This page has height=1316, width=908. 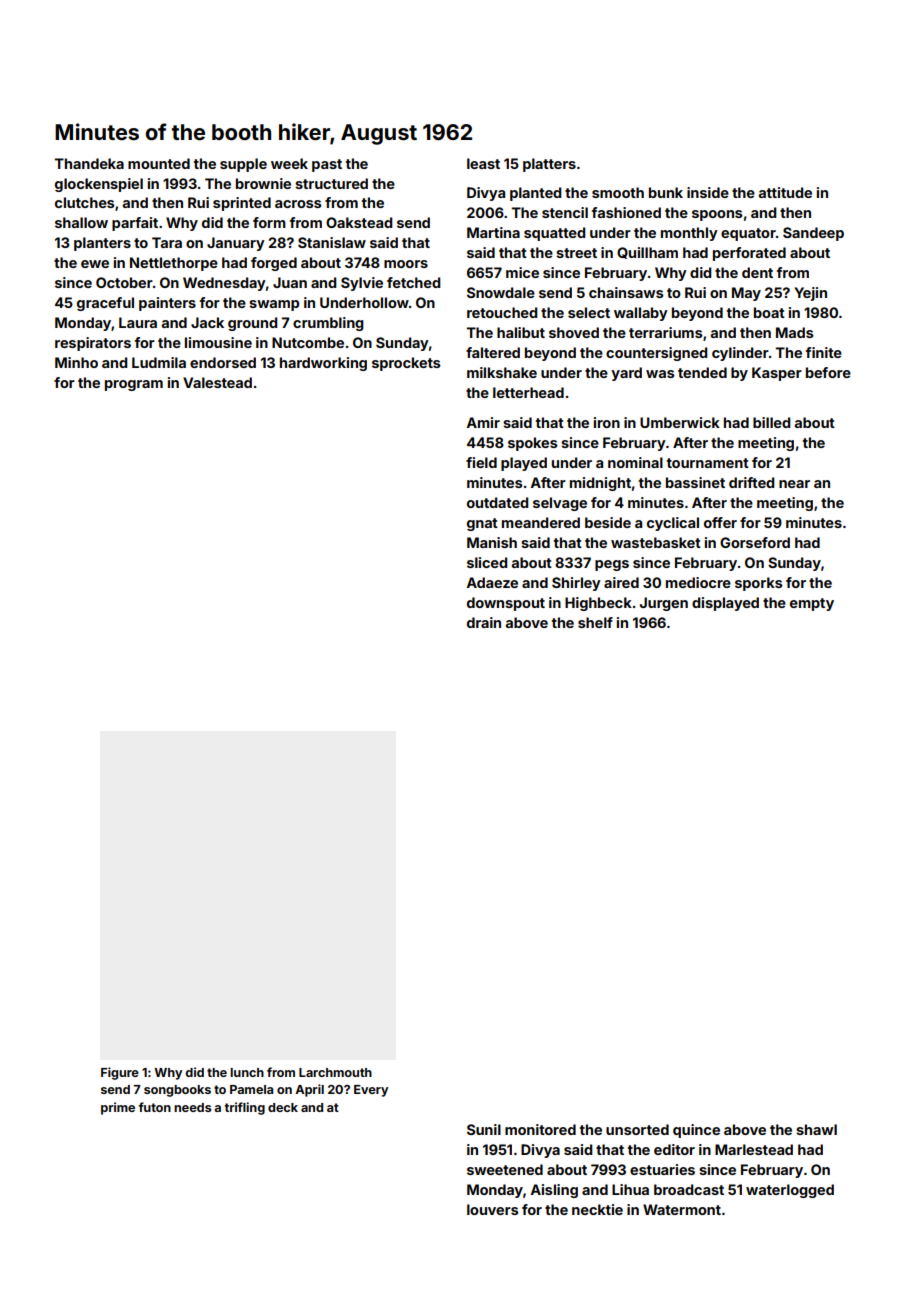 I want to click on Martina, so click(x=493, y=232).
